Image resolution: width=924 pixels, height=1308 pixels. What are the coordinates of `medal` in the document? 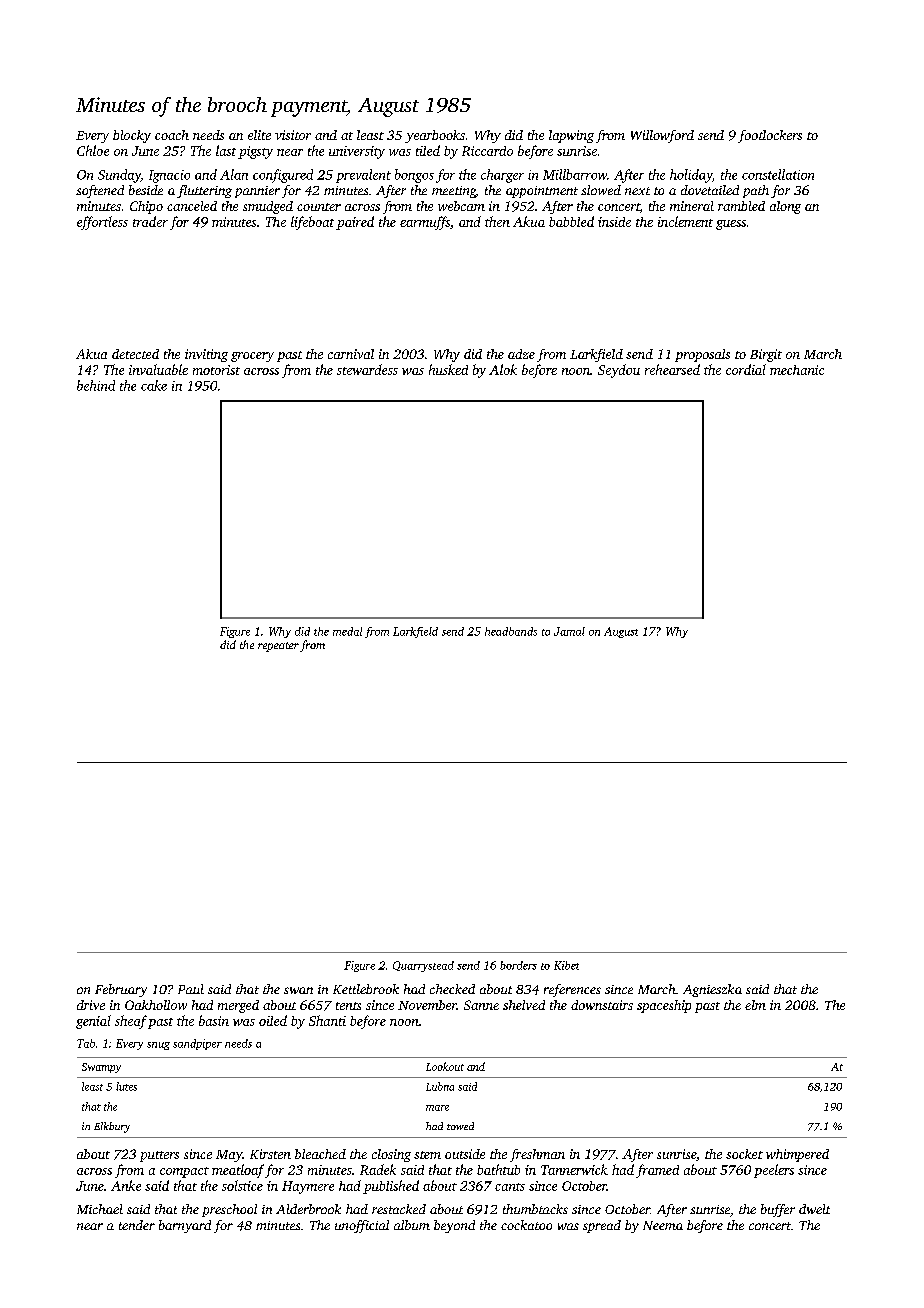 It's located at (347, 631).
